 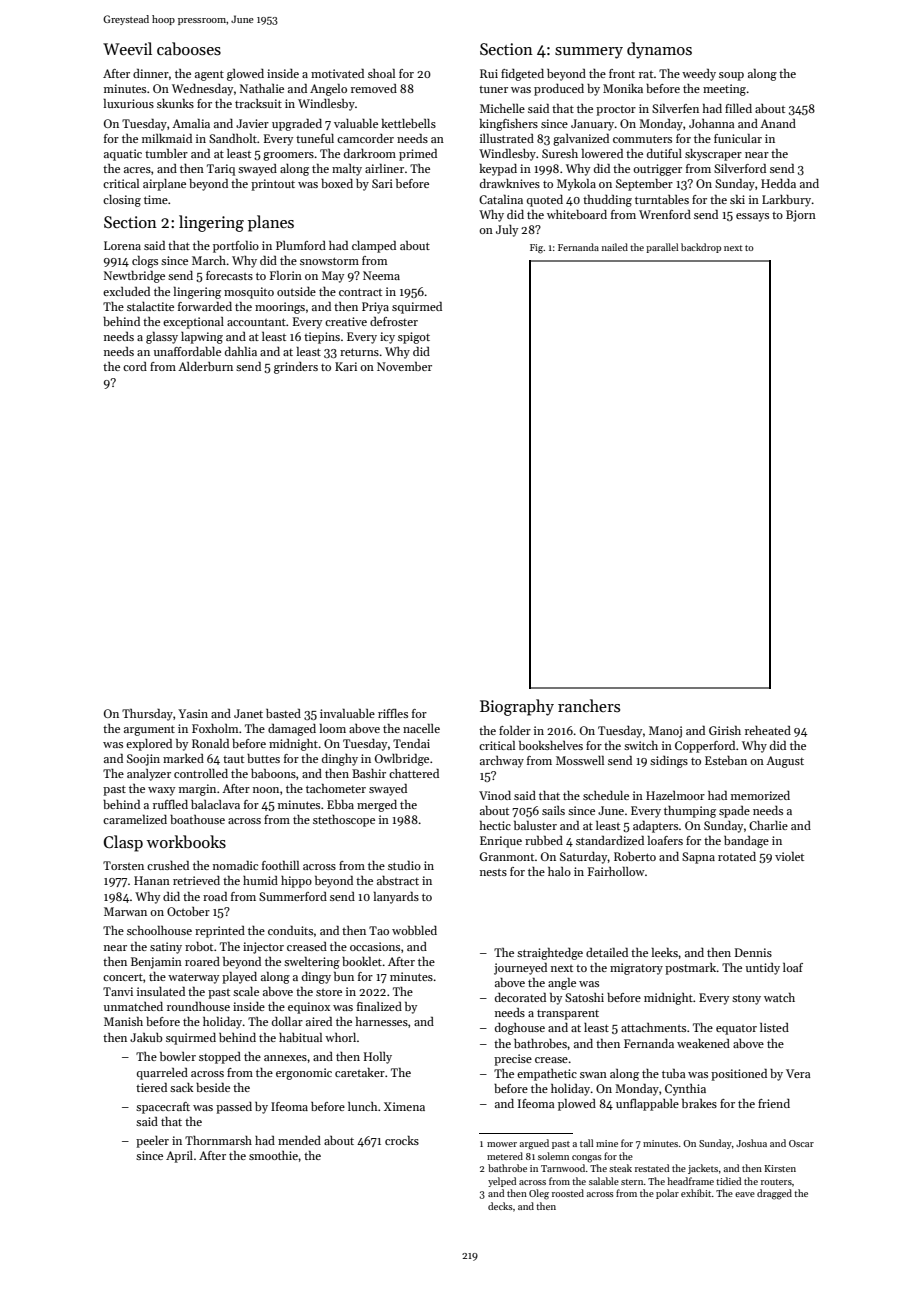 I want to click on nacelle, so click(x=421, y=728).
